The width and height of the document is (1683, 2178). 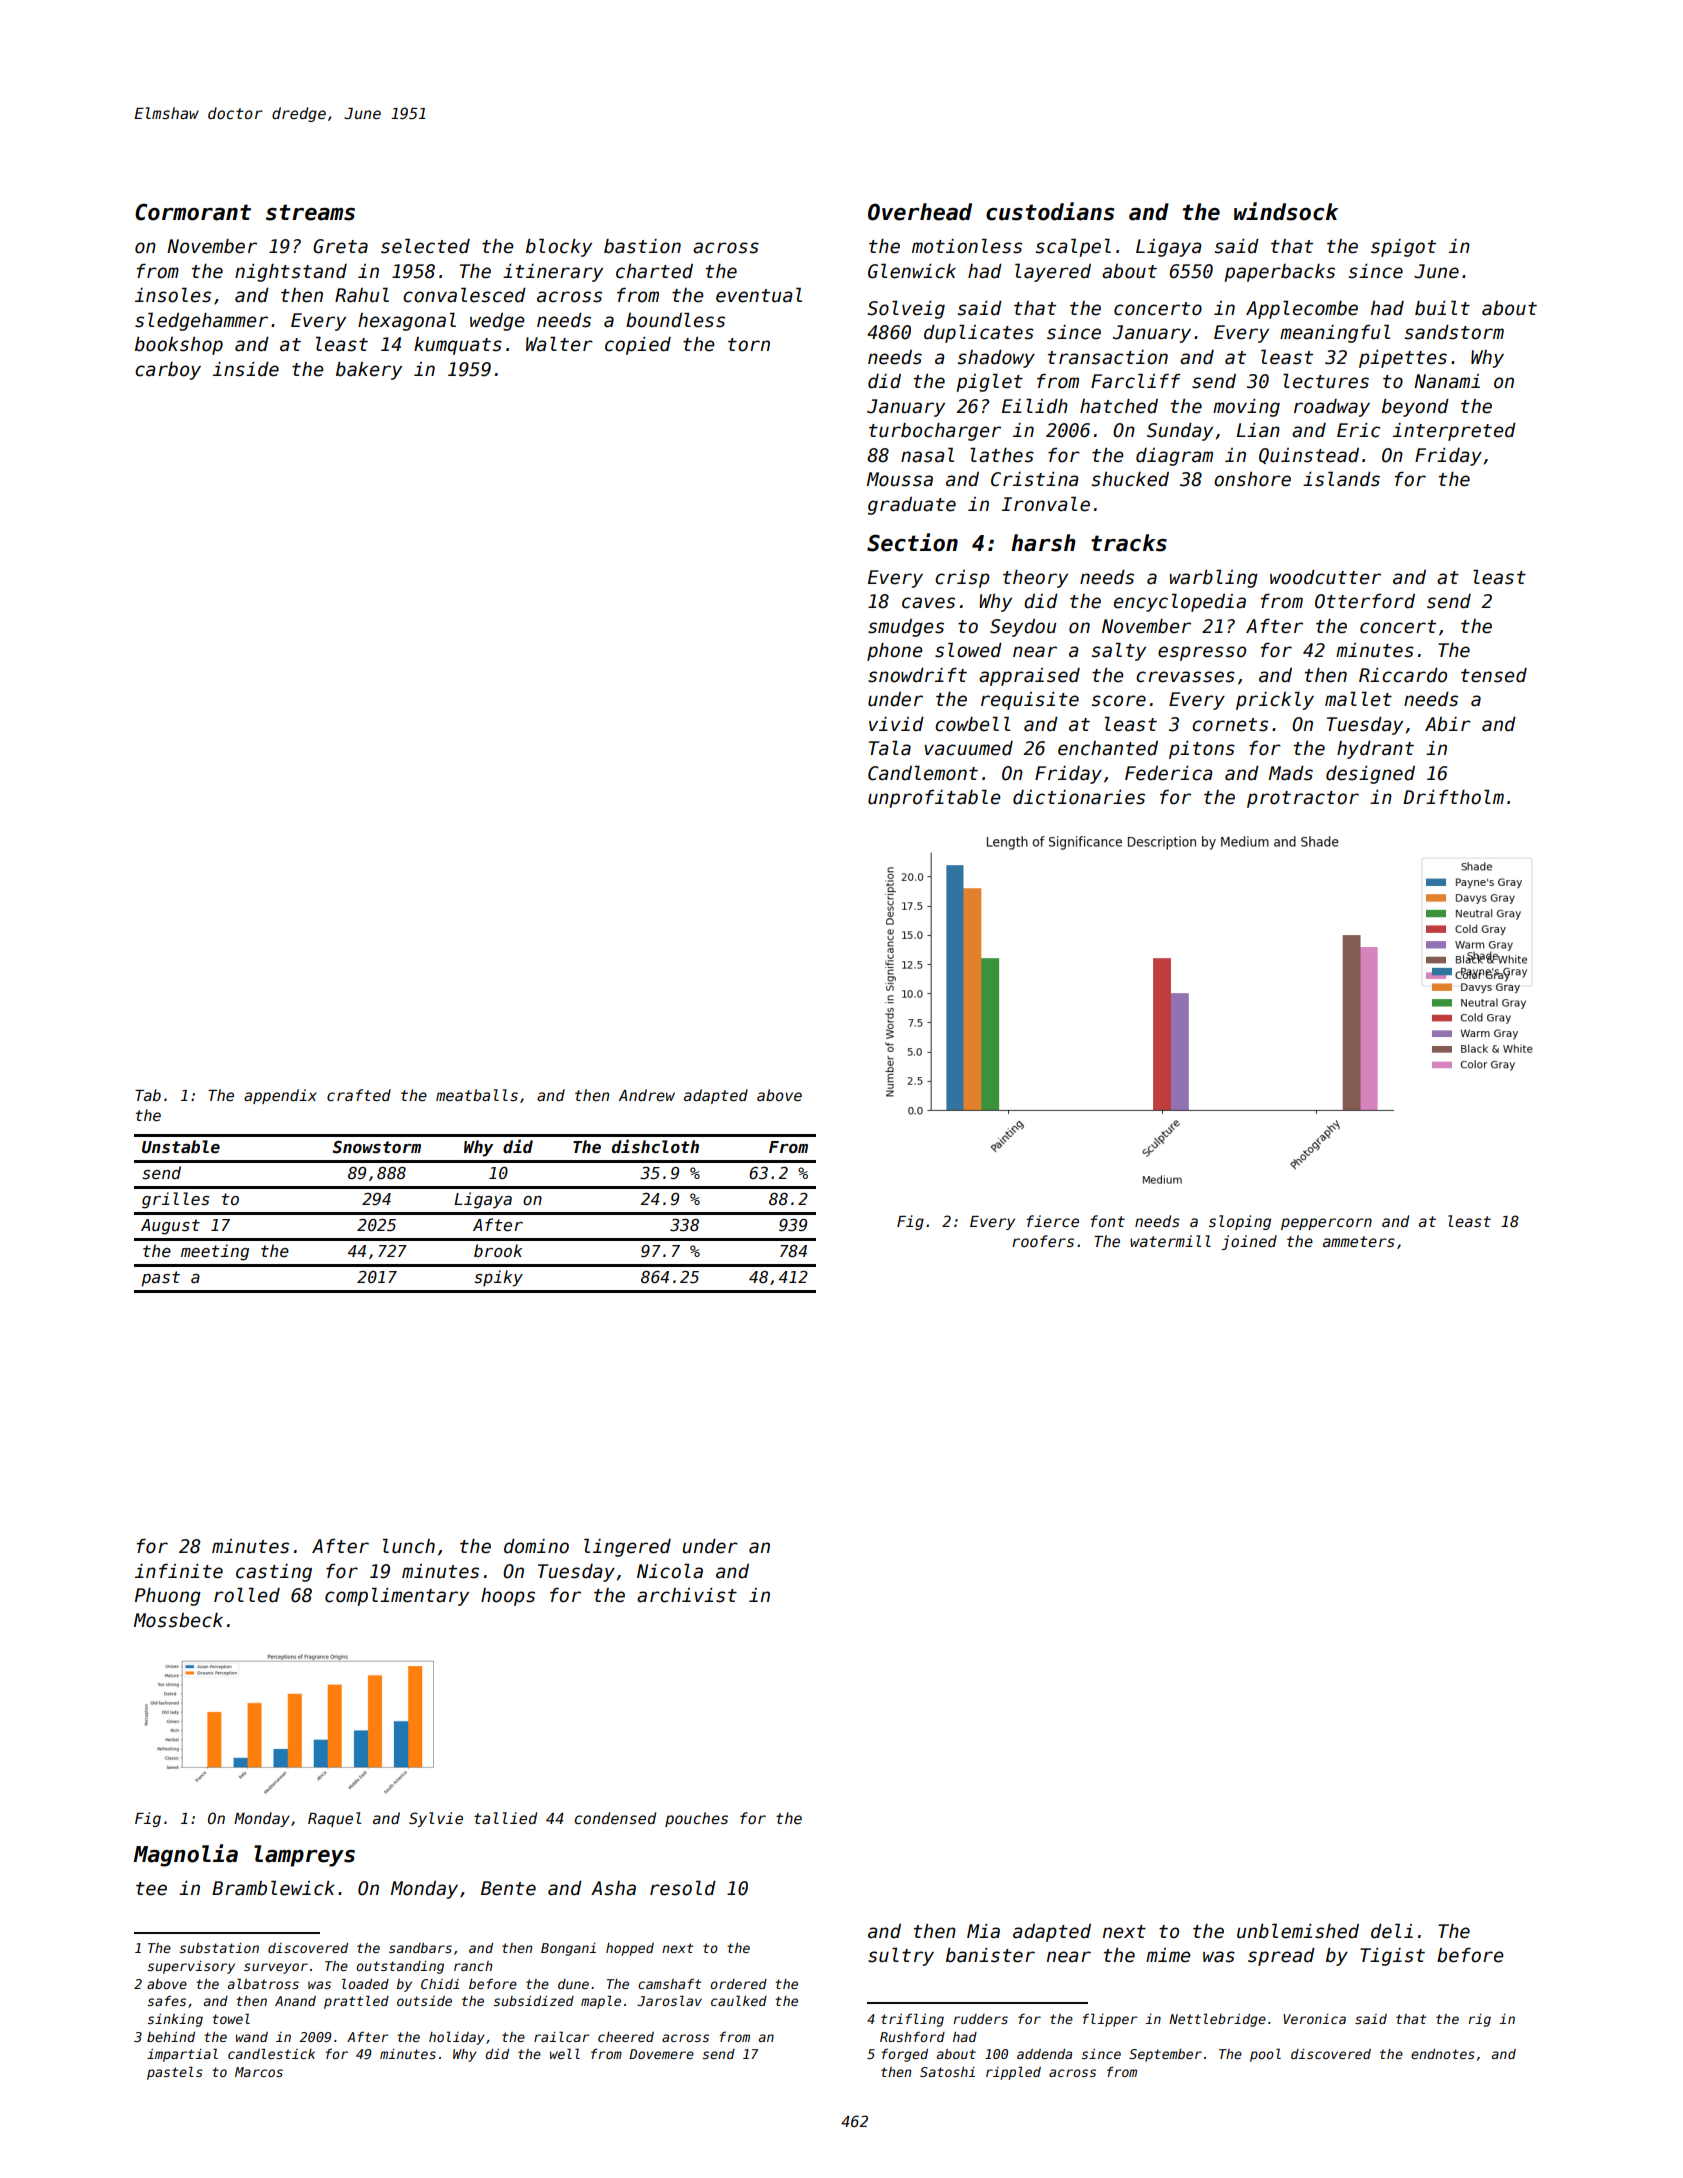 I want to click on candlestick, so click(x=271, y=2053).
